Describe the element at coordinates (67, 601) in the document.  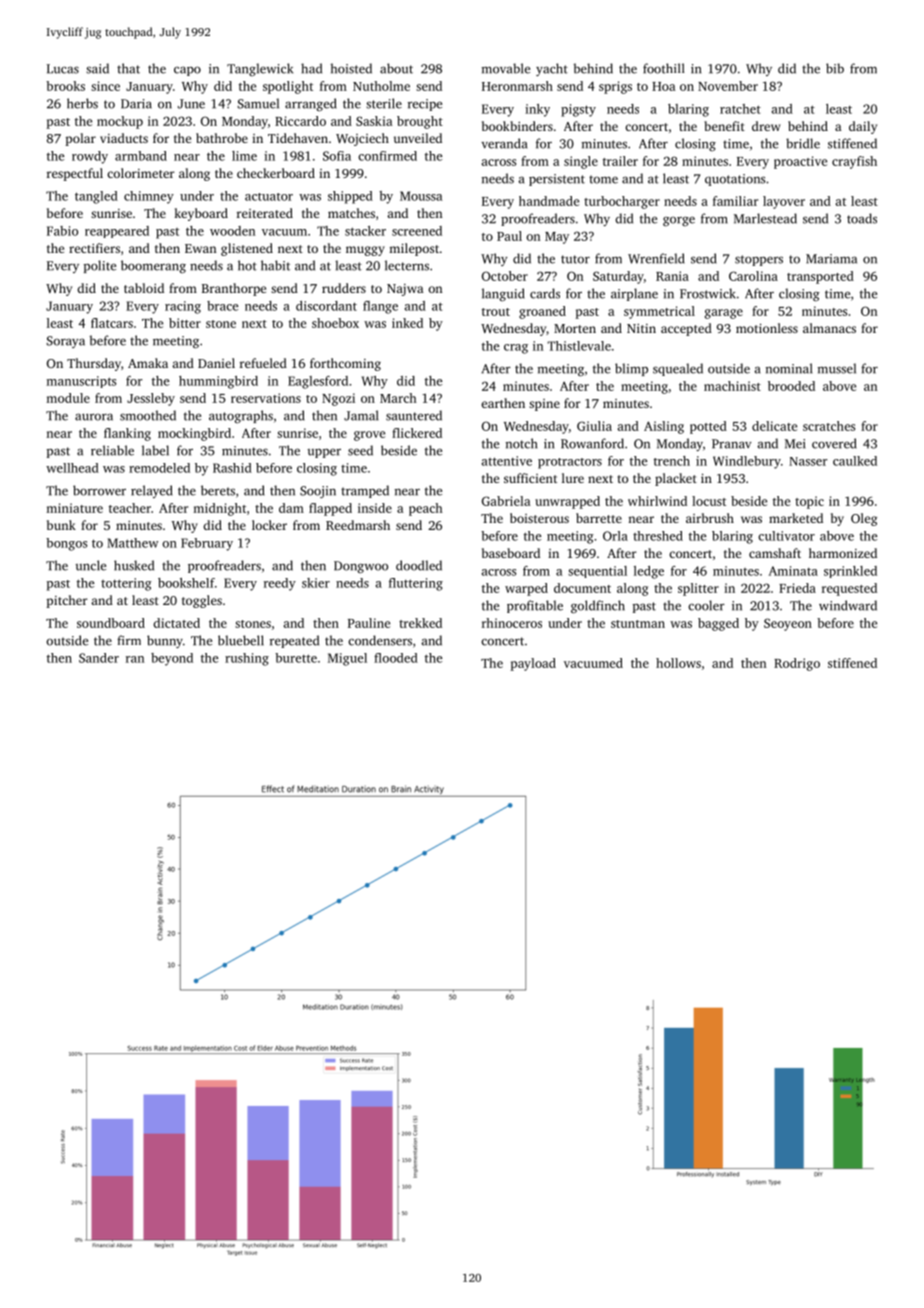
I see `pitcher` at that location.
